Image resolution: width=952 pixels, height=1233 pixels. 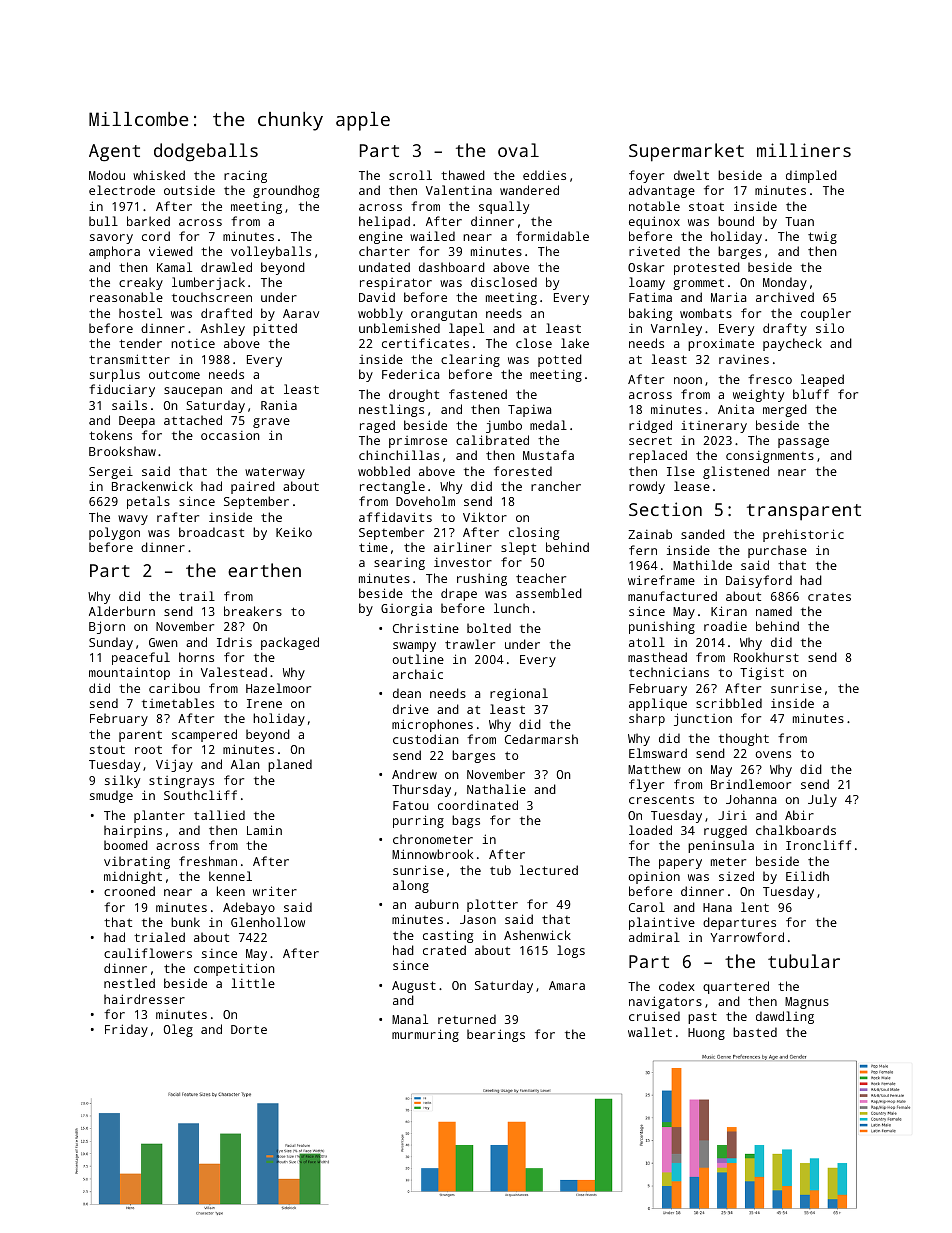 I want to click on Oleg, so click(x=178, y=1030).
